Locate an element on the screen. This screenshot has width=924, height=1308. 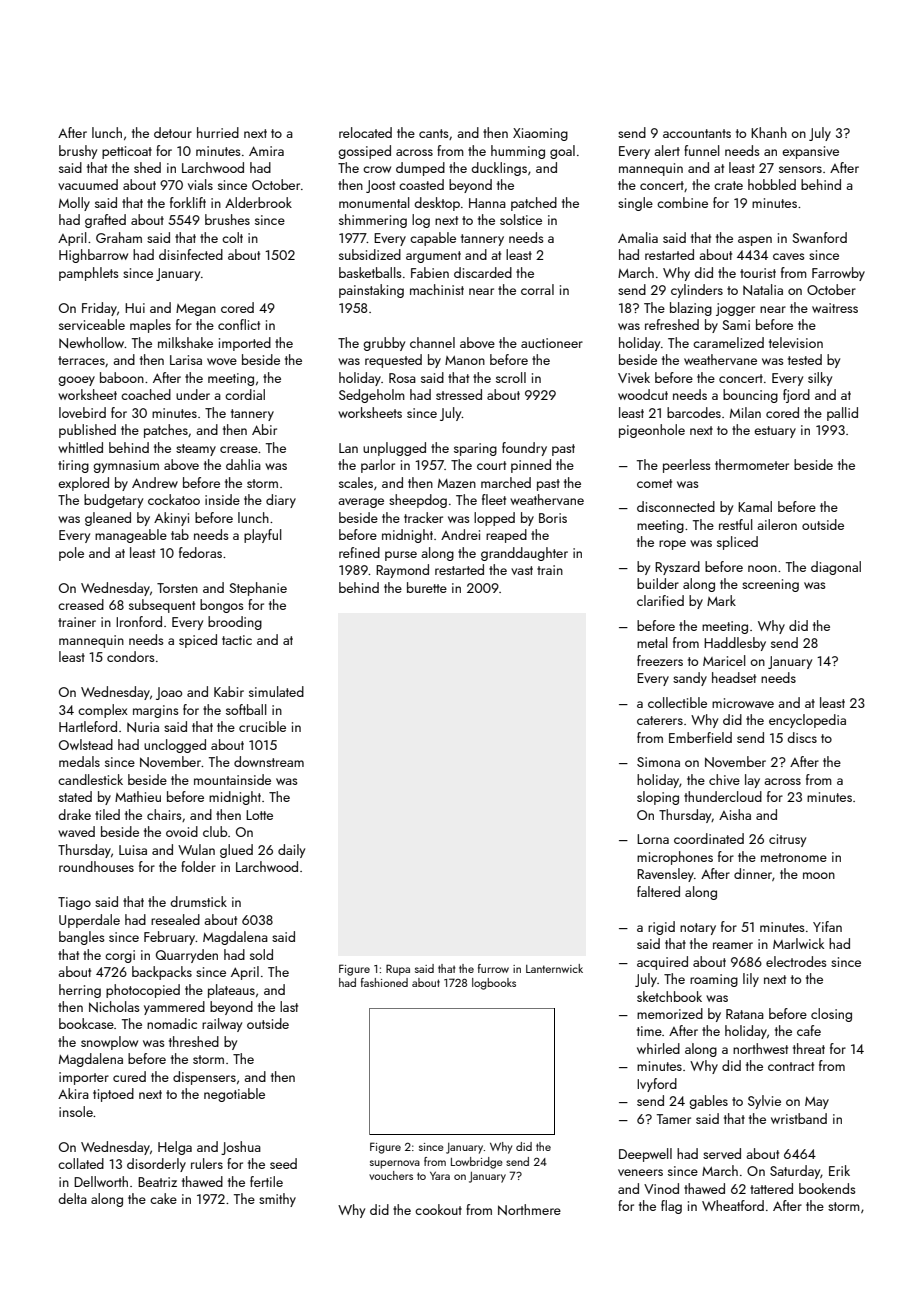
chairs is located at coordinates (164, 814).
